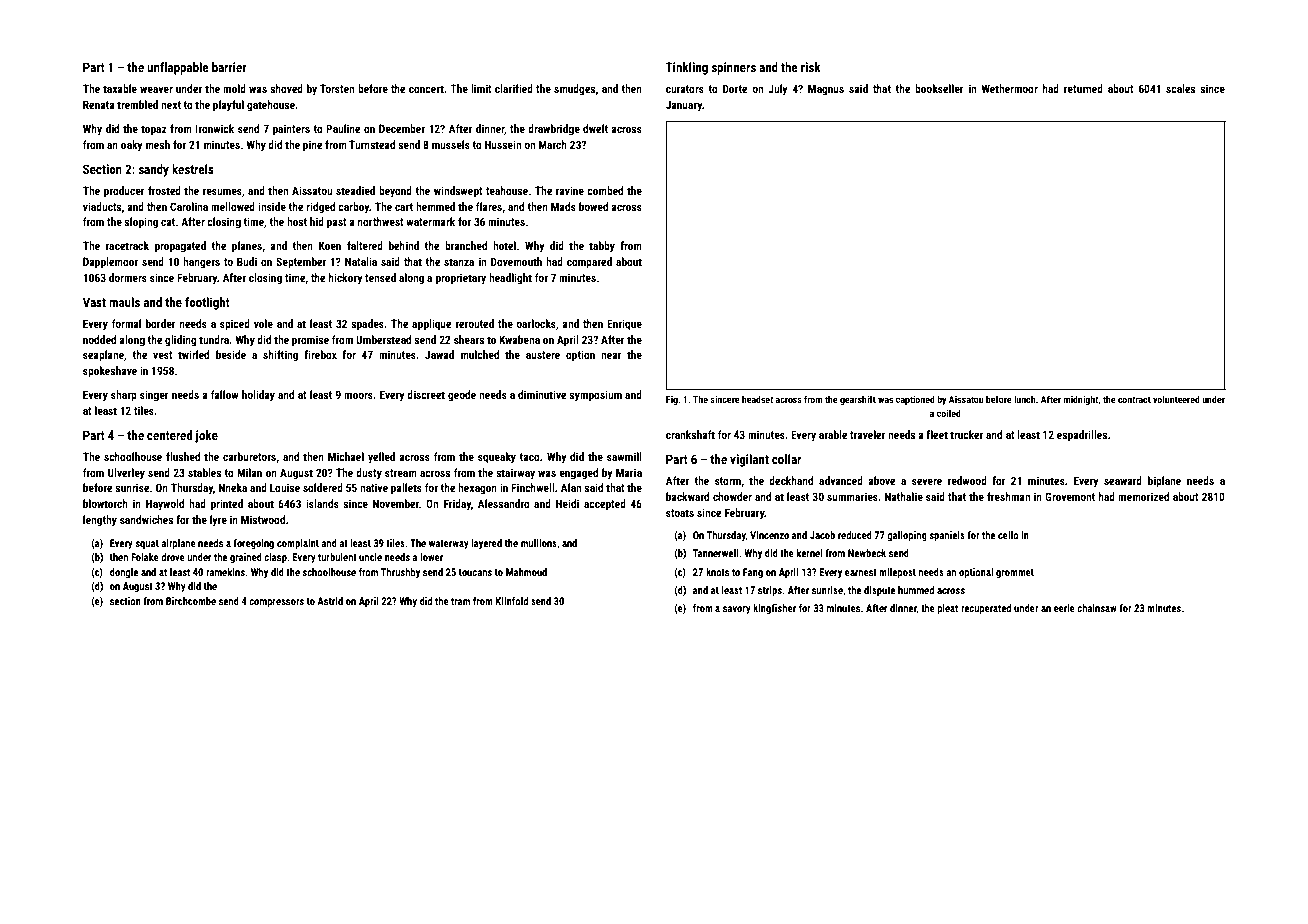  Describe the element at coordinates (263, 323) in the screenshot. I see `vole` at that location.
